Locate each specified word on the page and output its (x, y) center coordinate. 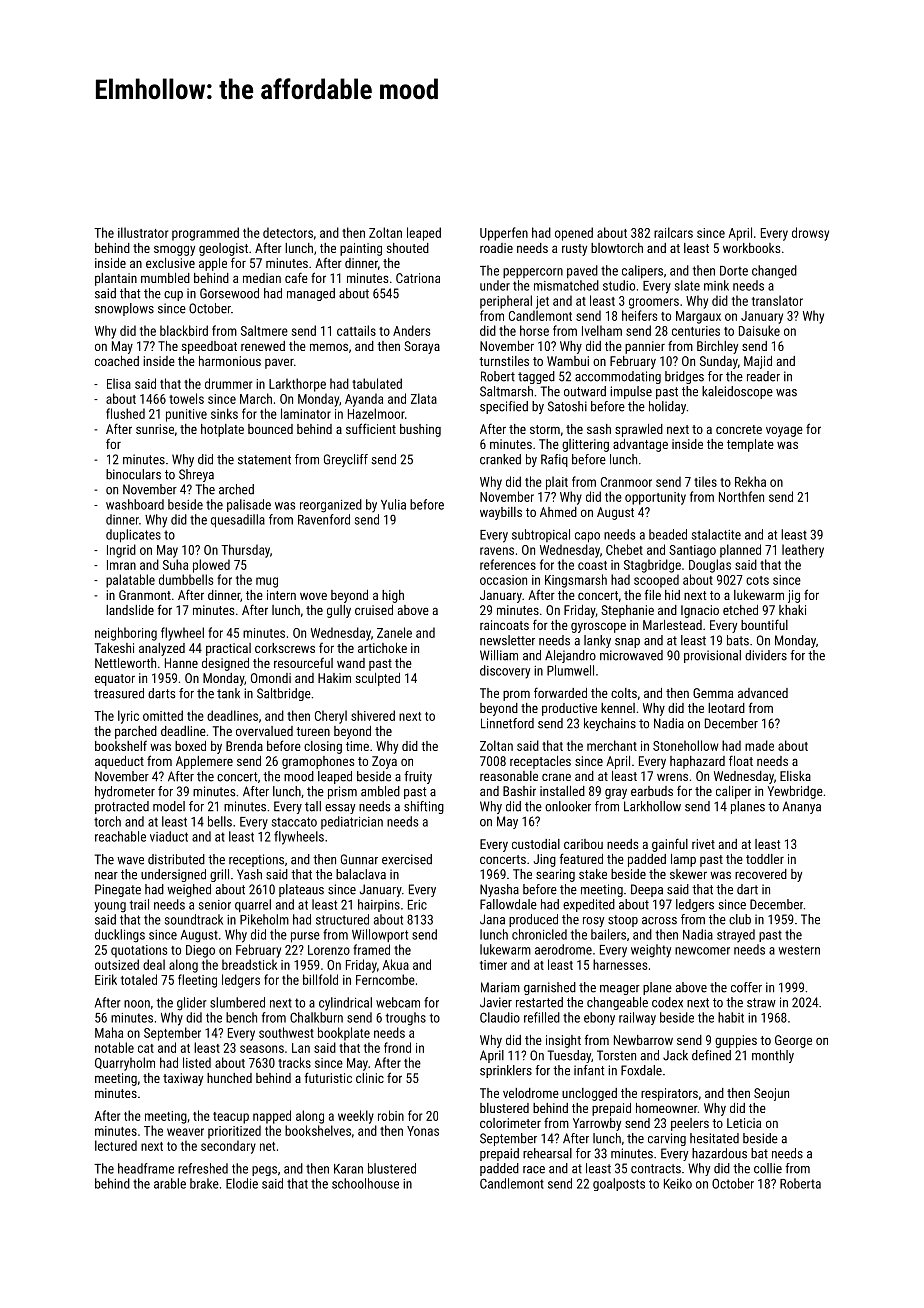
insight (563, 1041)
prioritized (234, 1132)
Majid (758, 362)
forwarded (560, 692)
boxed (190, 746)
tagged (536, 377)
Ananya (802, 807)
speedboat (209, 347)
